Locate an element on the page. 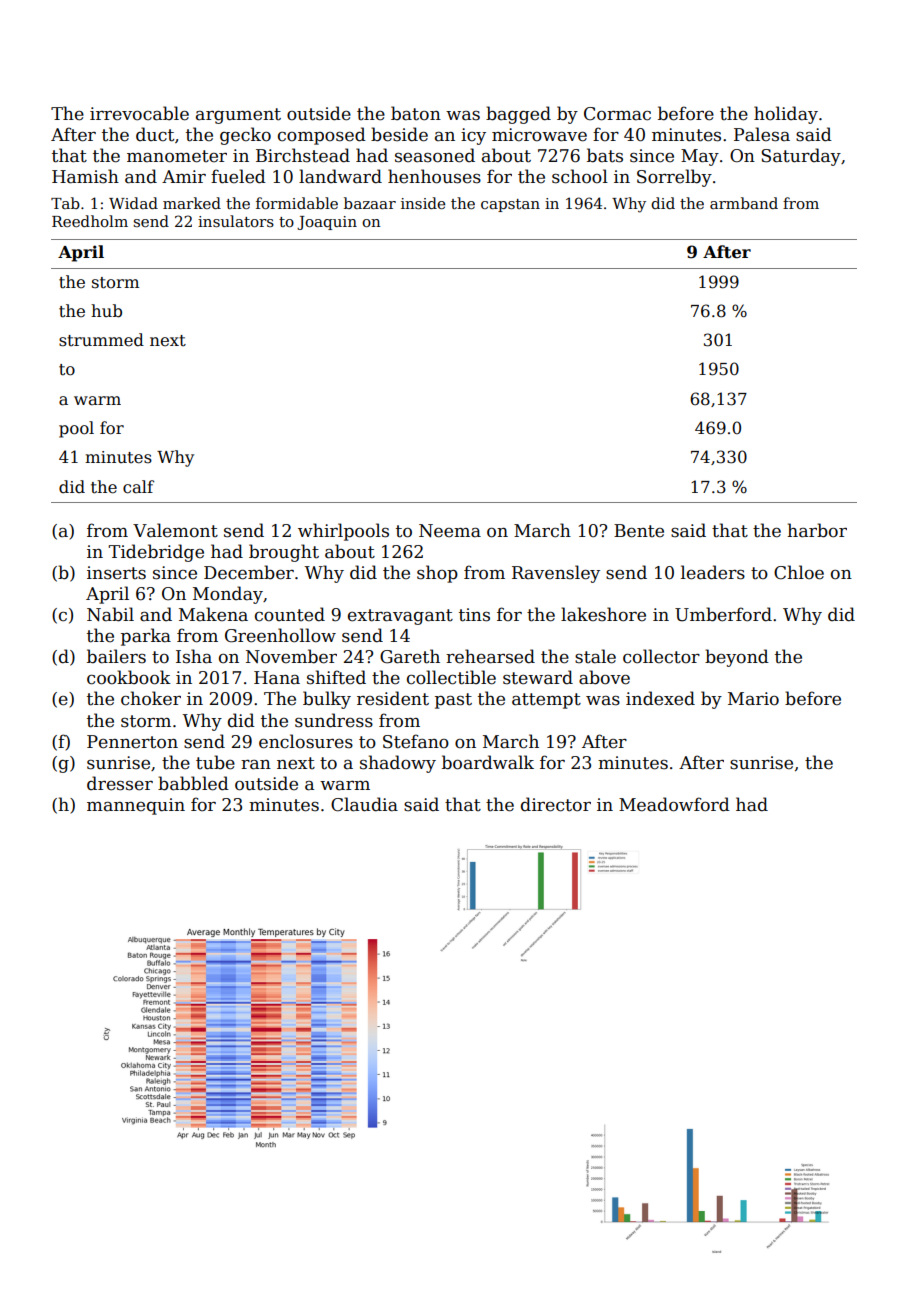  bagged is located at coordinates (518, 115).
